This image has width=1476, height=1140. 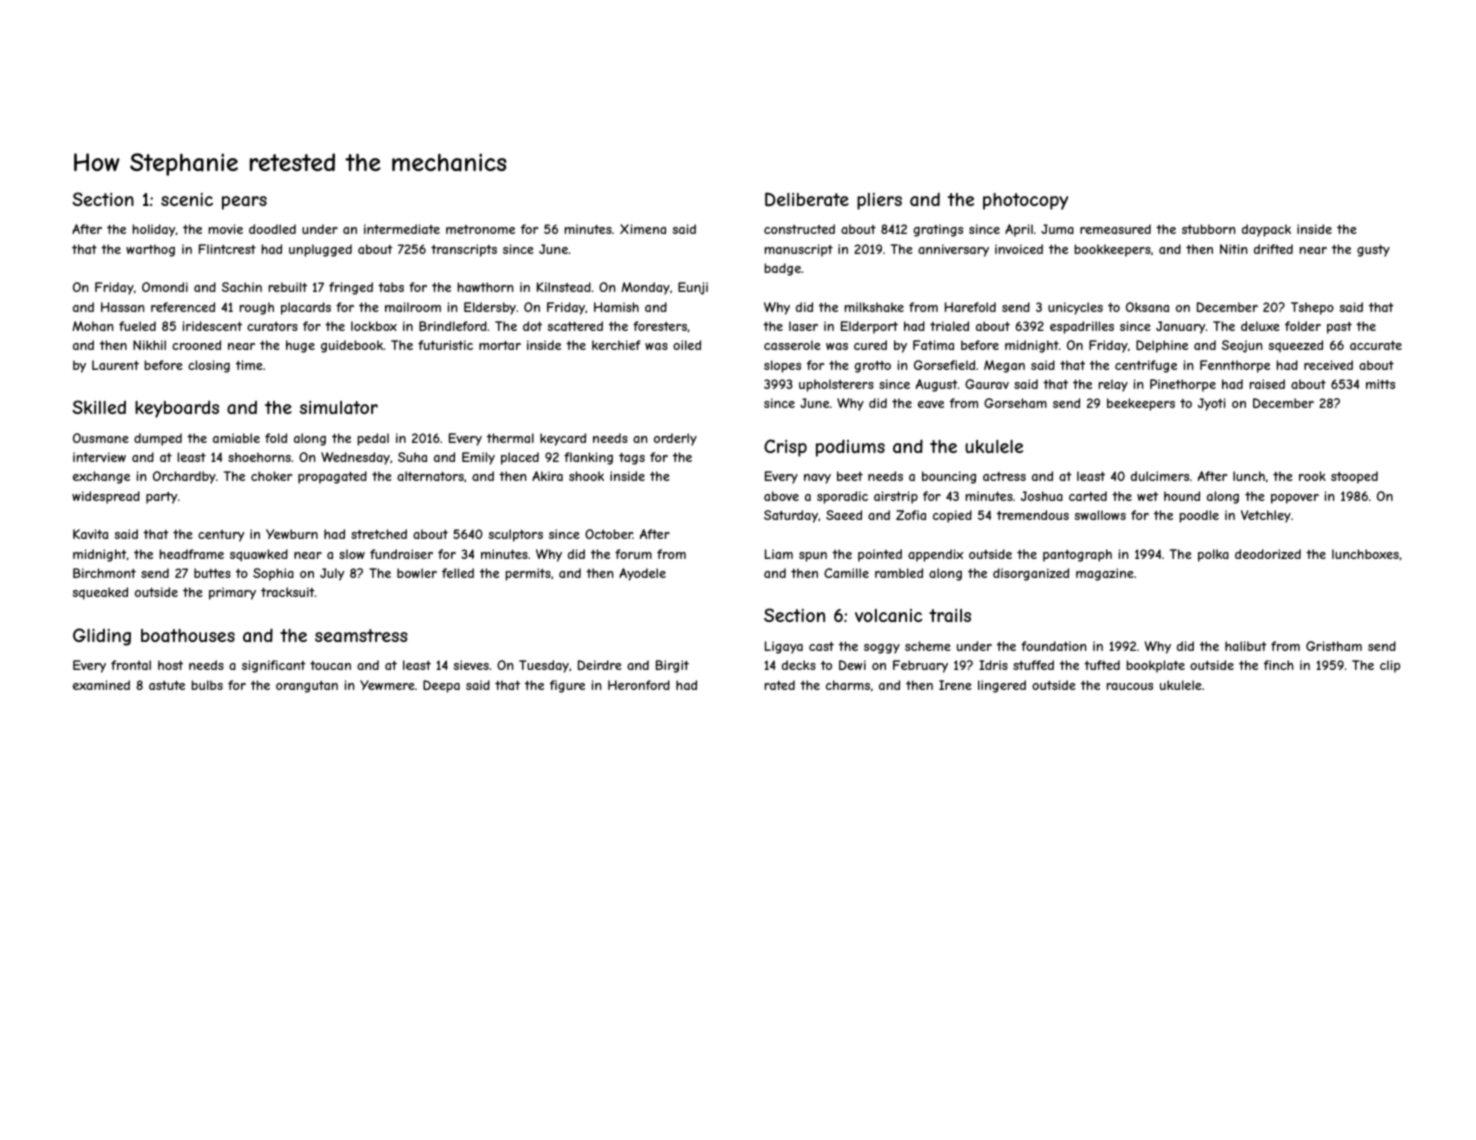 What do you see at coordinates (244, 203) in the image?
I see `pears` at bounding box center [244, 203].
